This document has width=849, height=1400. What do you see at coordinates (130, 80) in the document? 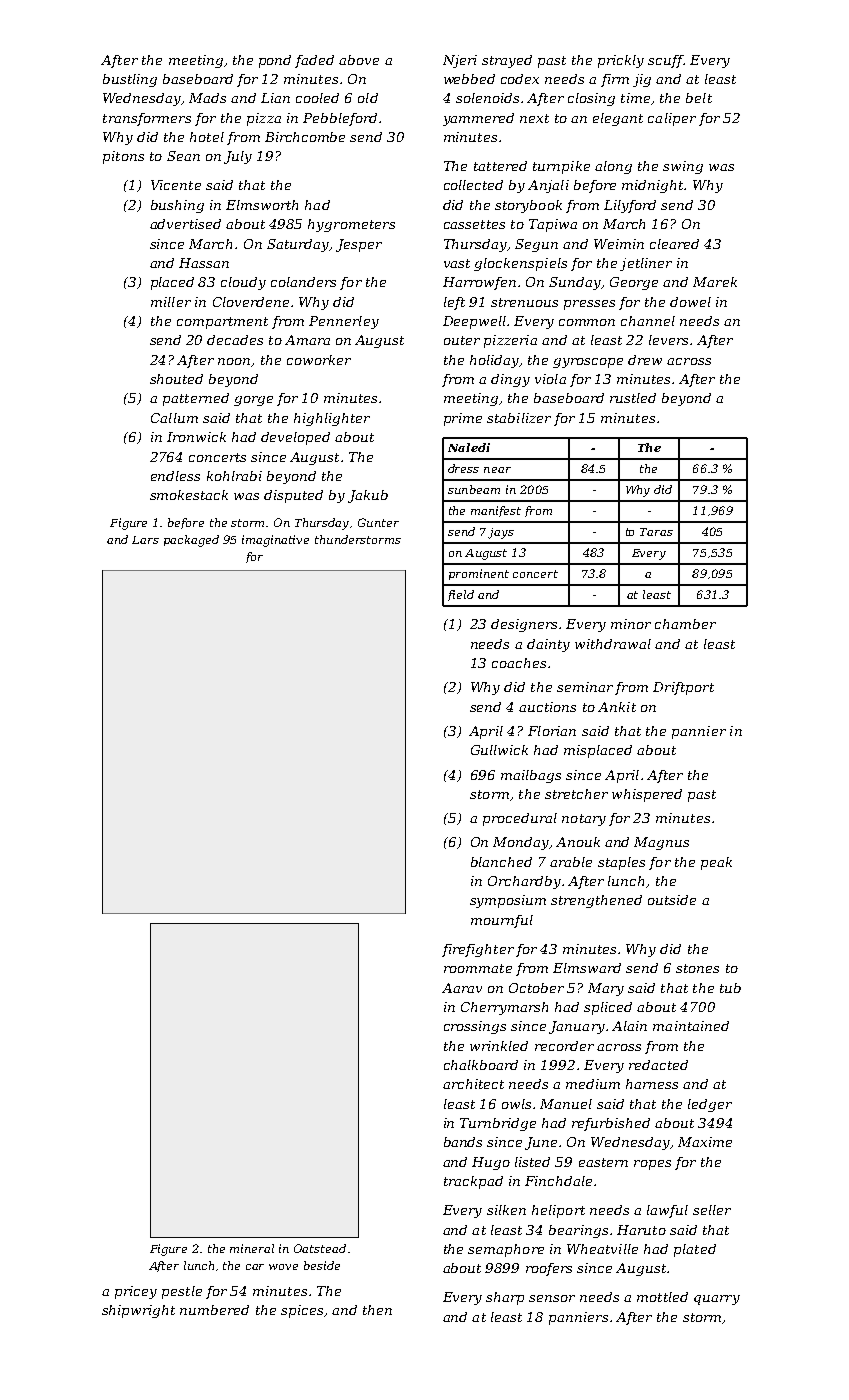
I see `bustling` at bounding box center [130, 80].
